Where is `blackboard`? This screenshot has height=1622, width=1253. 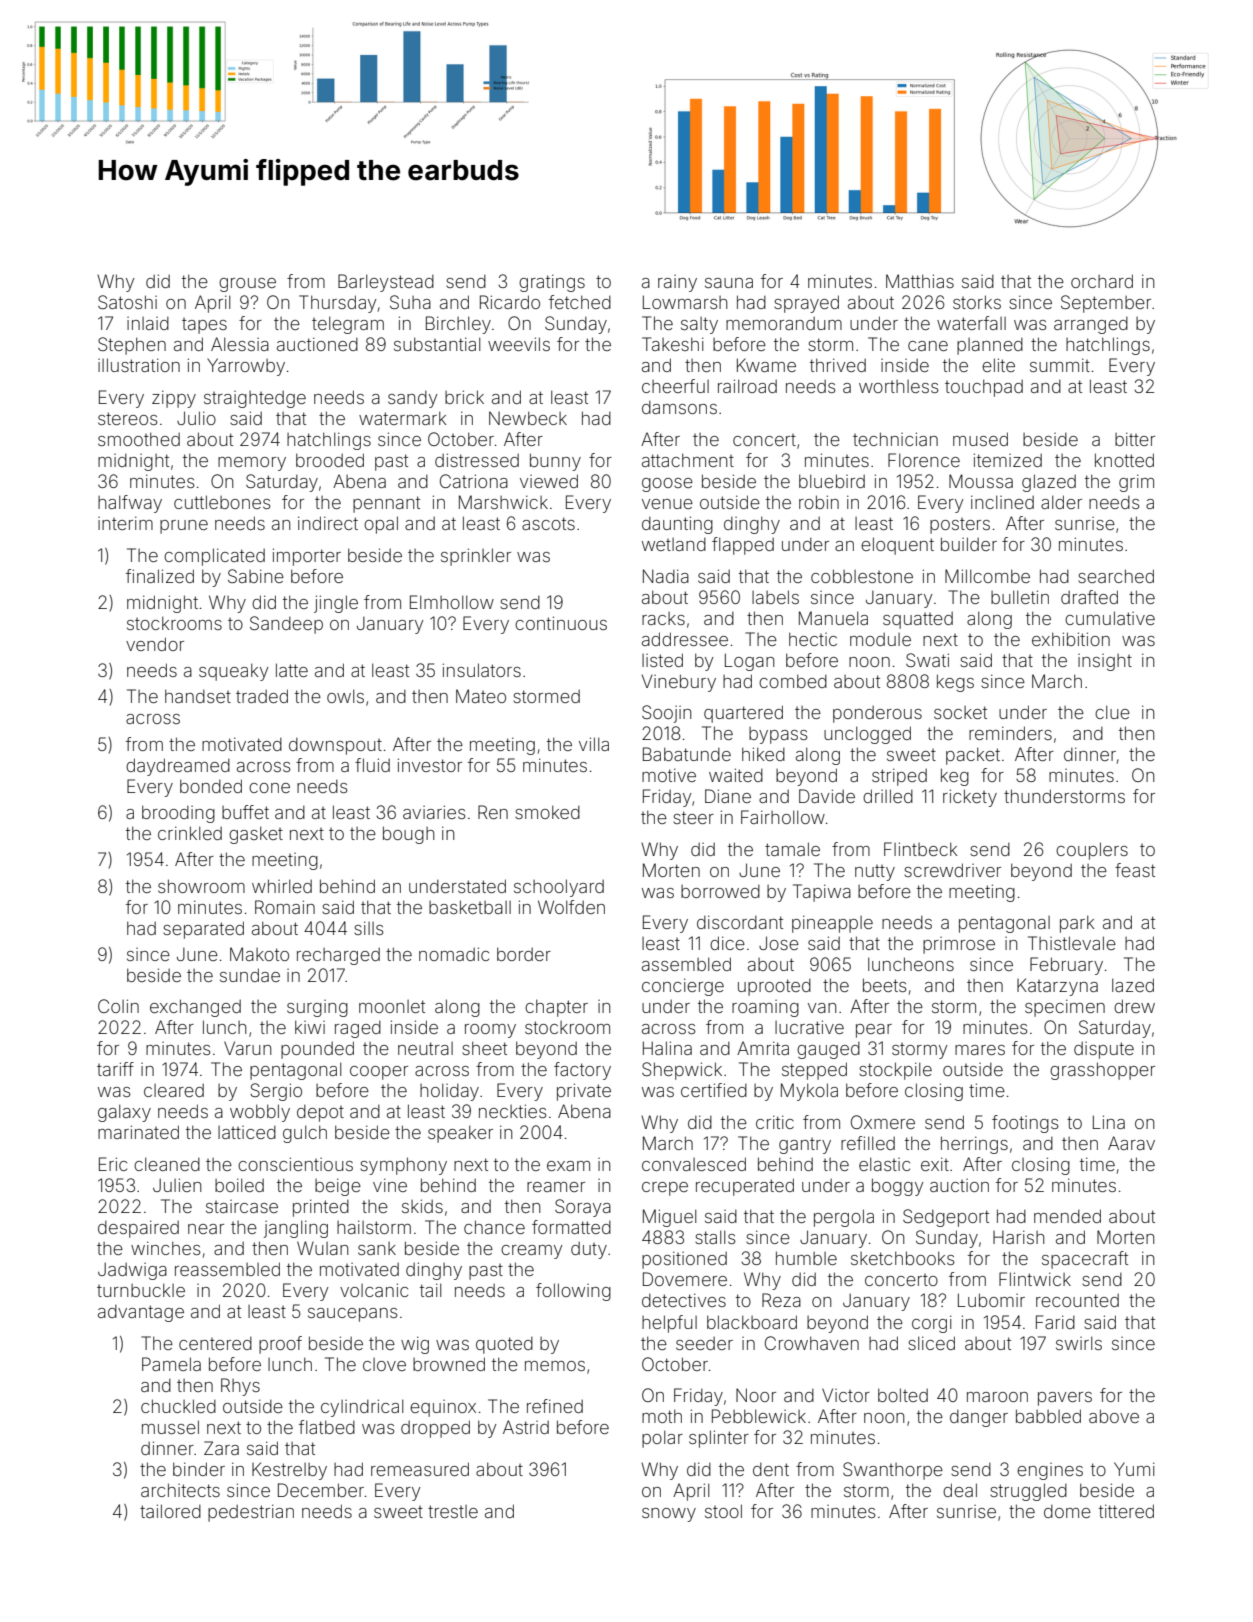 blackboard is located at coordinates (752, 1322).
